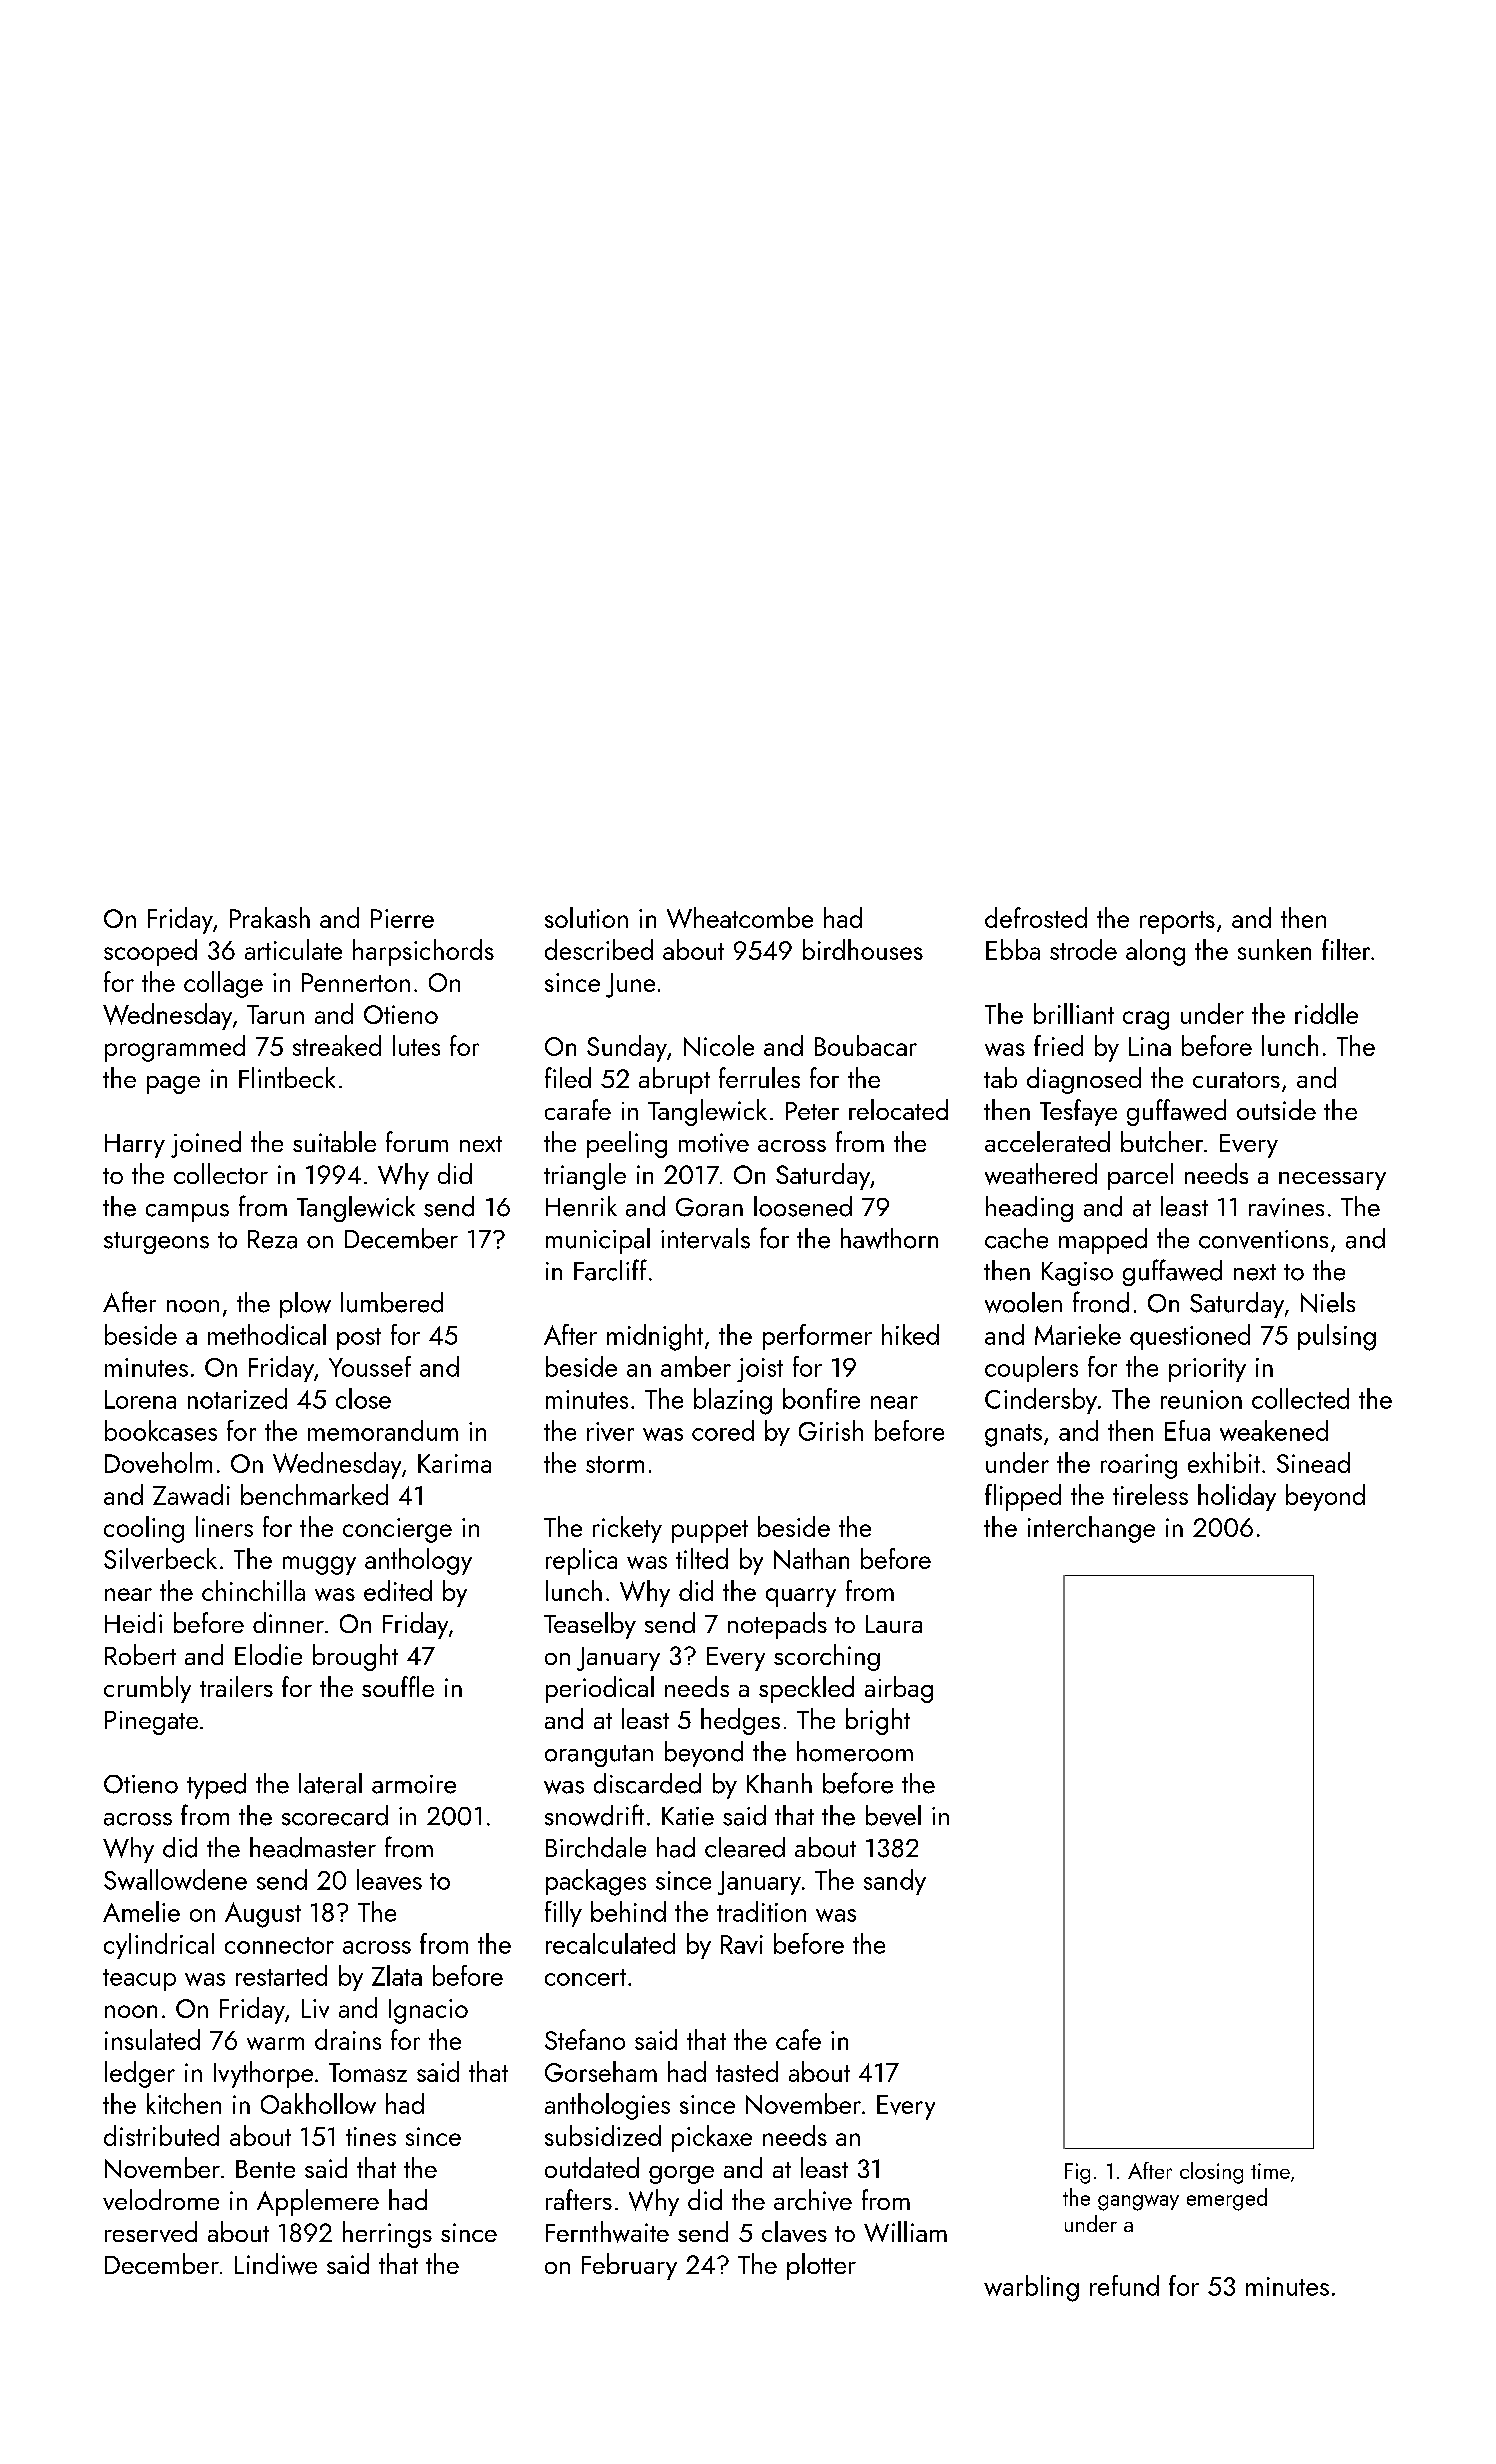  Describe the element at coordinates (590, 1625) in the page. I see `Teaselby` at that location.
